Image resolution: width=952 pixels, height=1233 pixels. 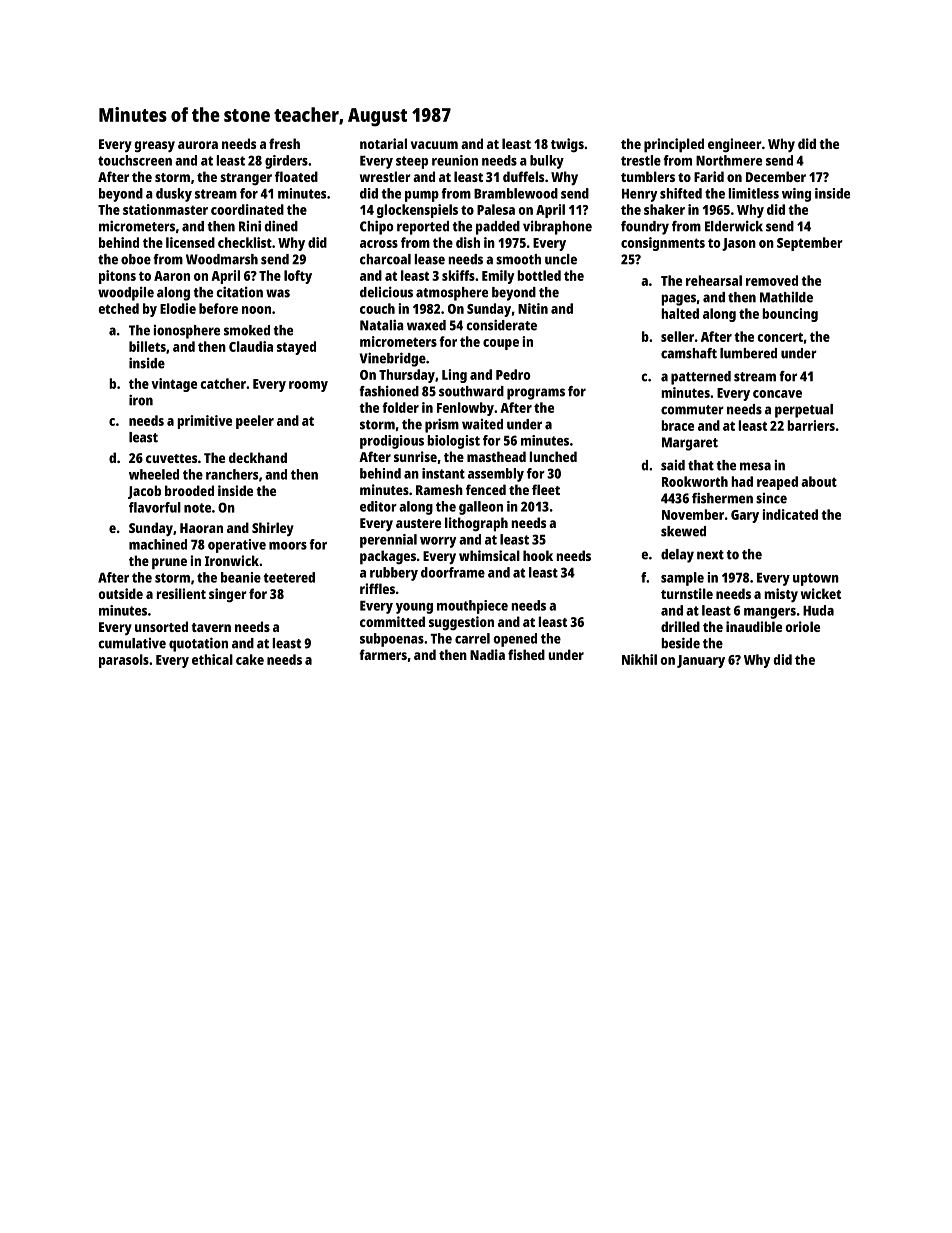 What do you see at coordinates (811, 425) in the document?
I see `barriers` at bounding box center [811, 425].
